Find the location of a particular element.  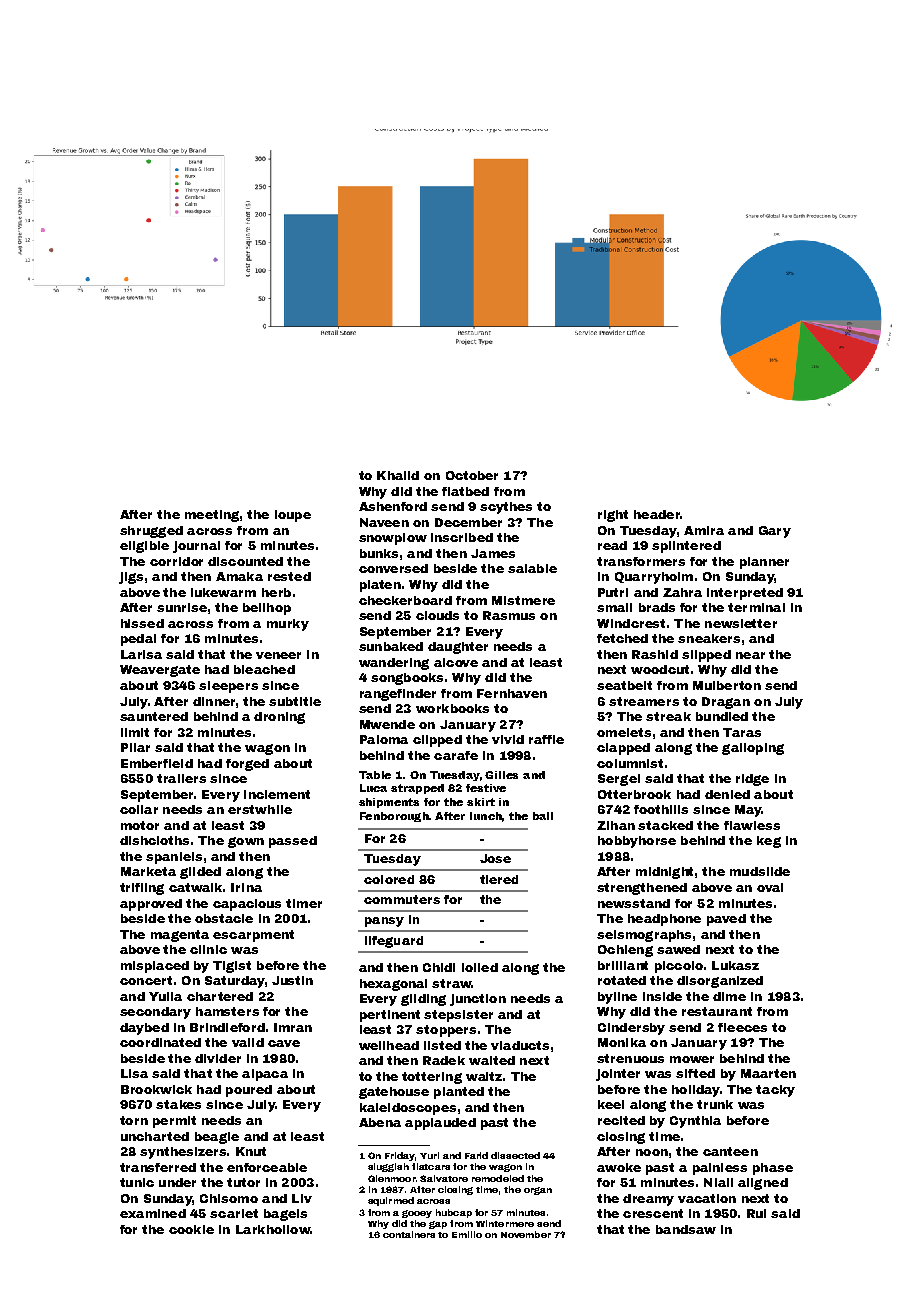

pertinent is located at coordinates (390, 1016).
